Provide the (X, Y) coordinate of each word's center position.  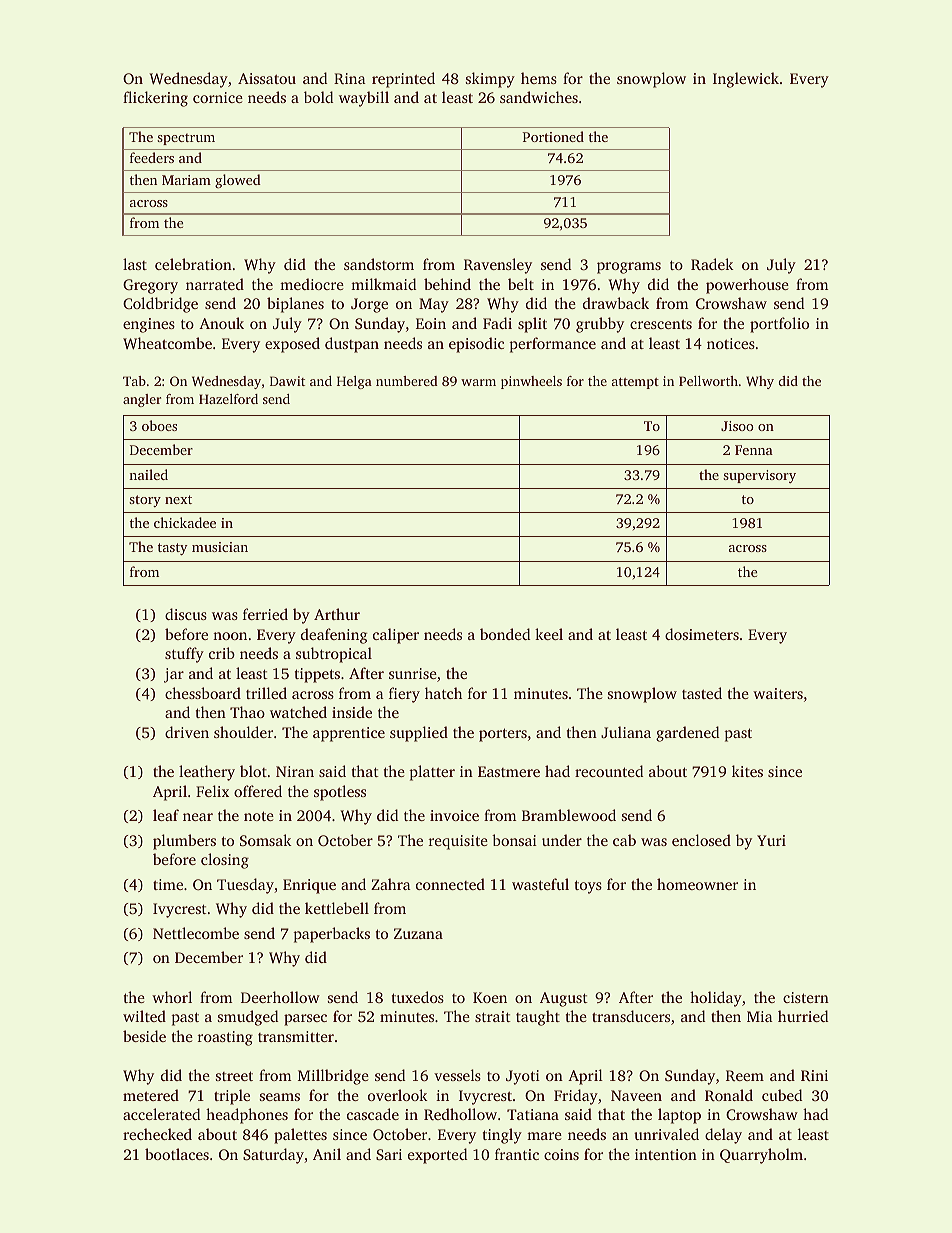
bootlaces (177, 1154)
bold (318, 97)
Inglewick (746, 80)
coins (561, 1154)
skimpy (490, 80)
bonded (505, 634)
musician (220, 547)
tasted (702, 693)
